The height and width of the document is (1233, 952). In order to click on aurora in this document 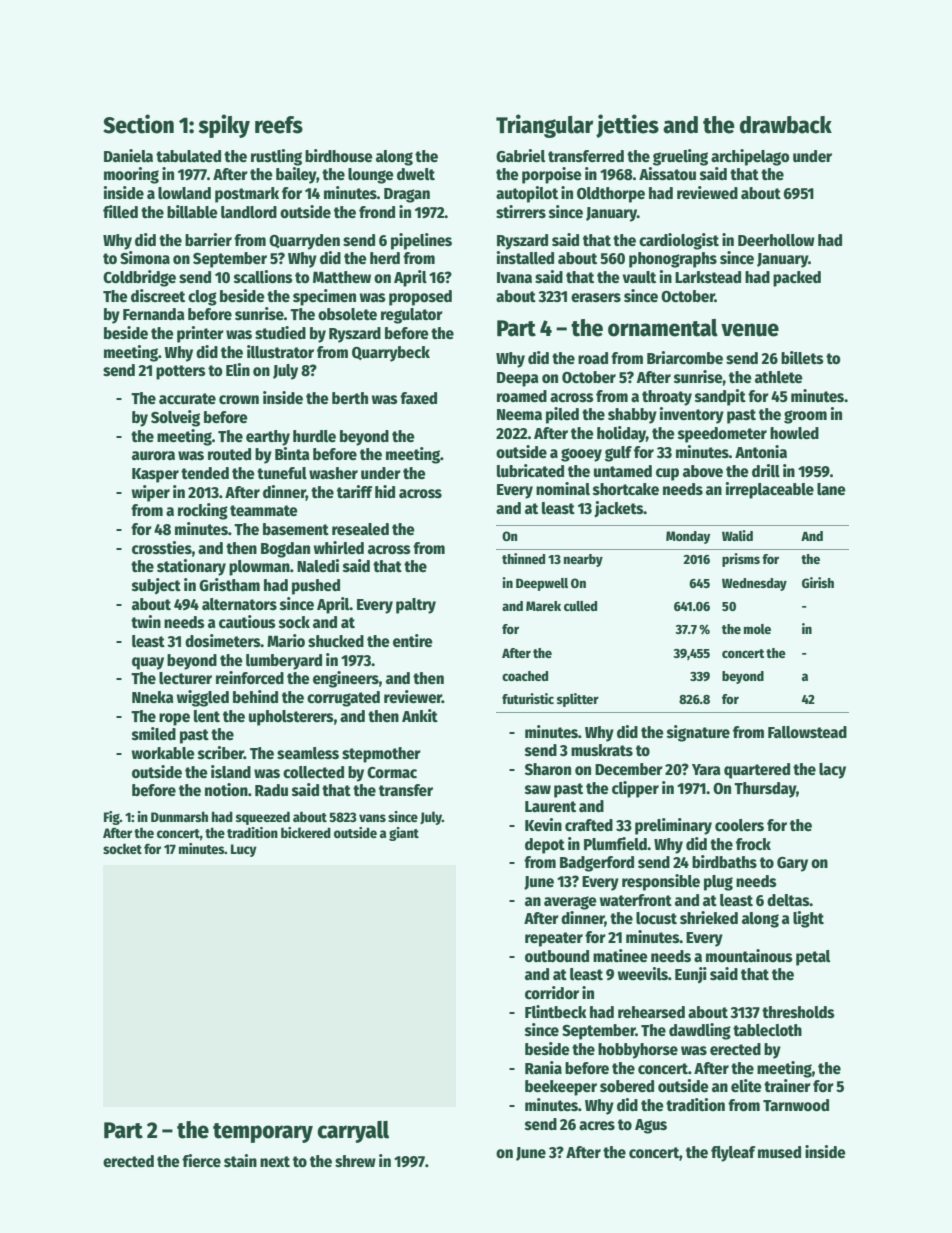, I will do `click(153, 456)`.
